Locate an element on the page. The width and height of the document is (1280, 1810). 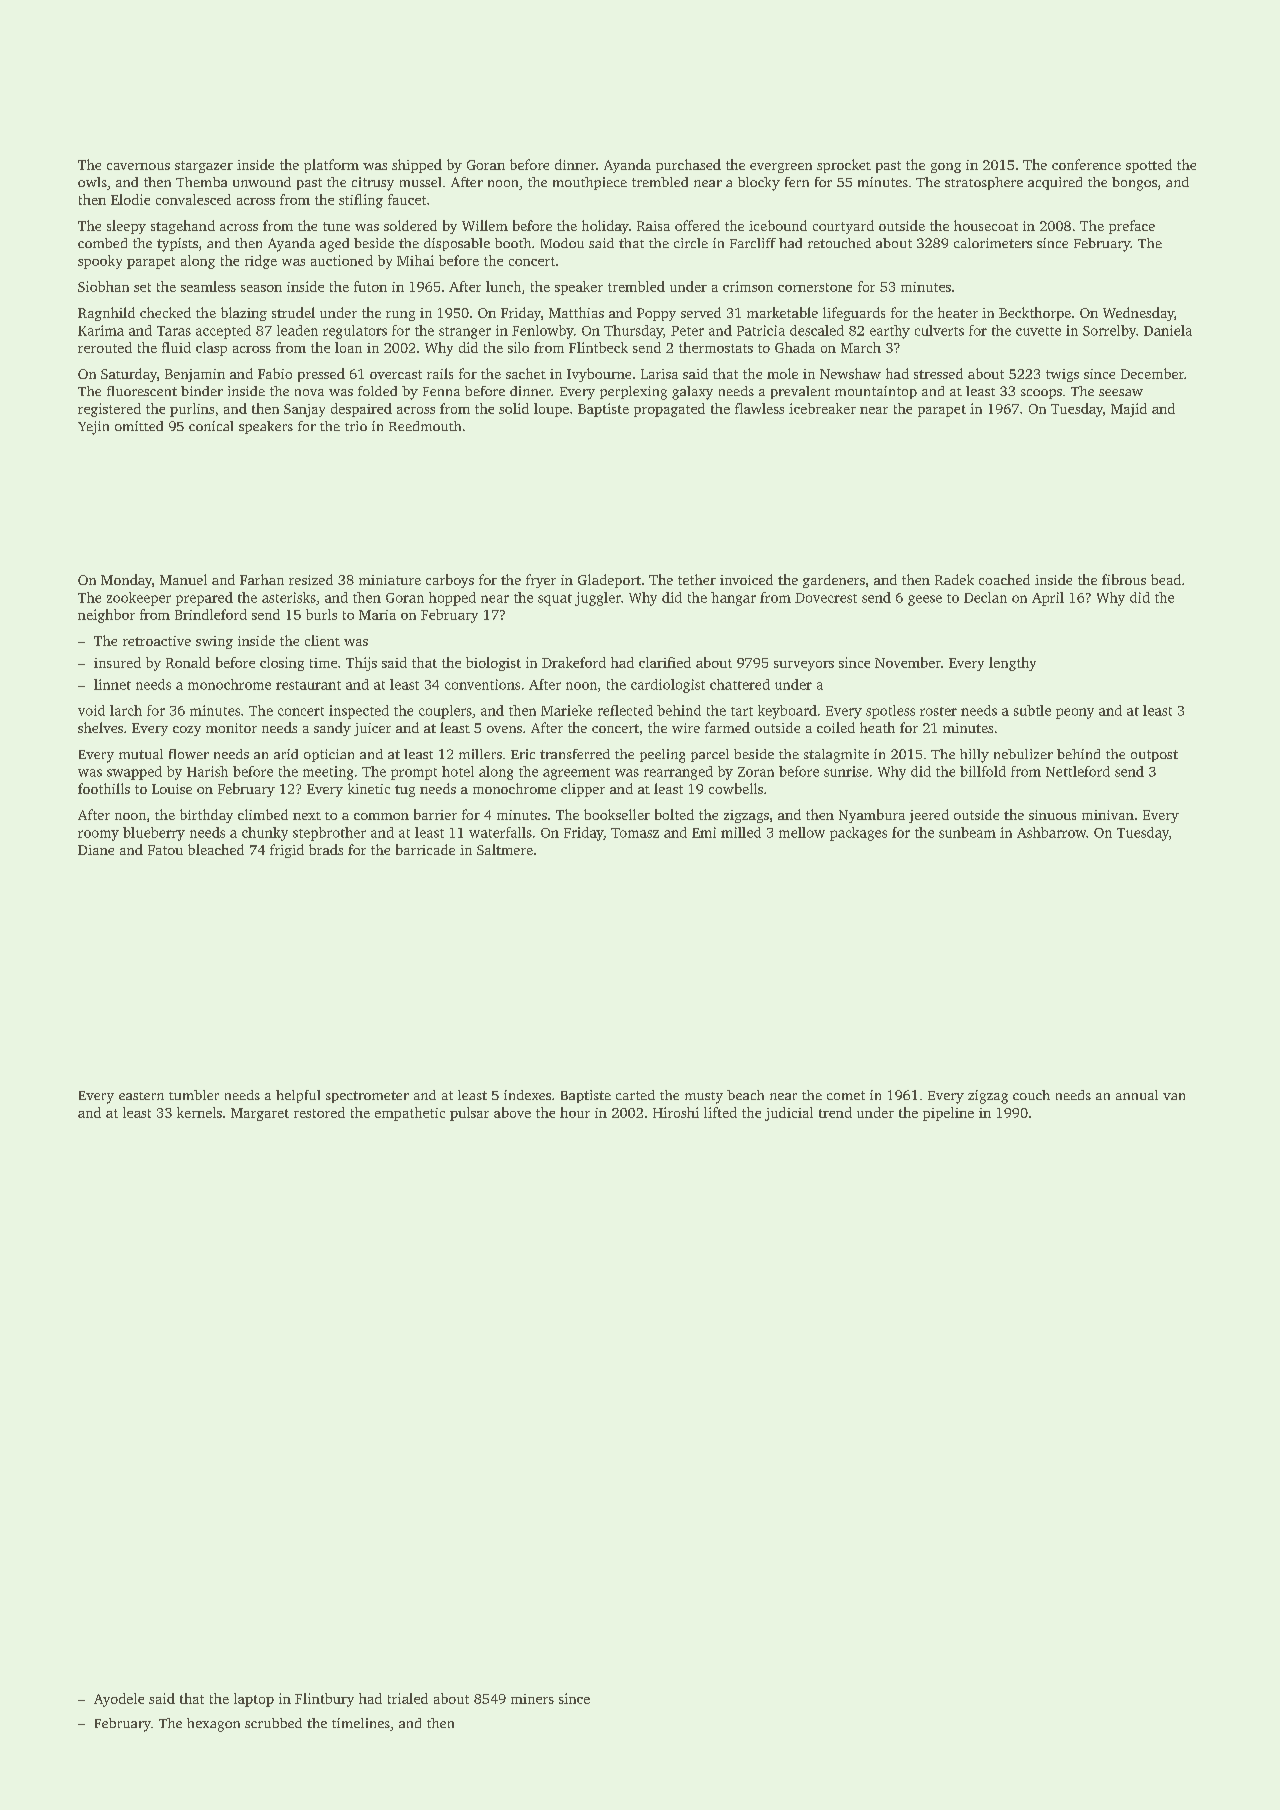
shipped is located at coordinates (417, 166).
